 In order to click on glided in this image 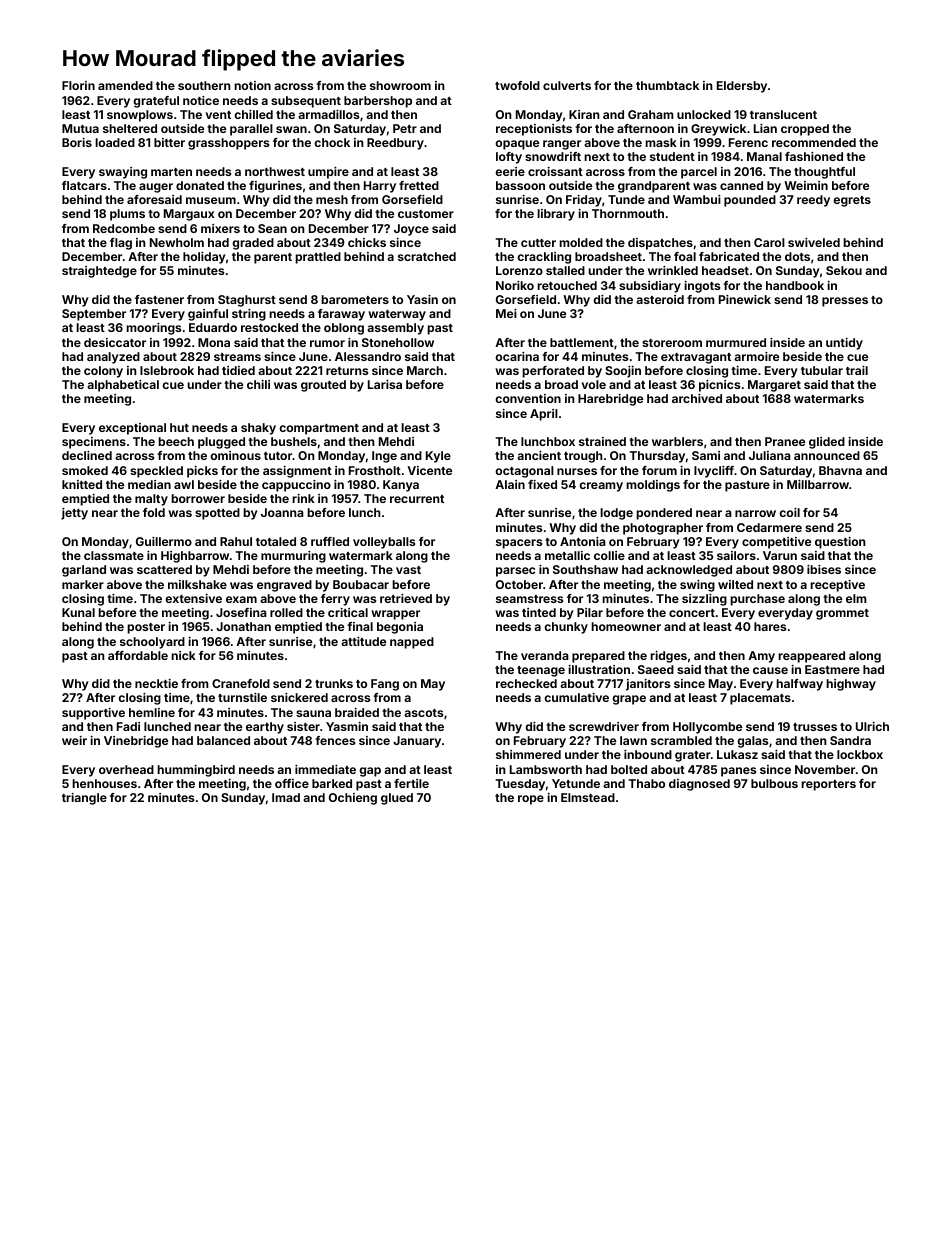, I will do `click(827, 443)`.
